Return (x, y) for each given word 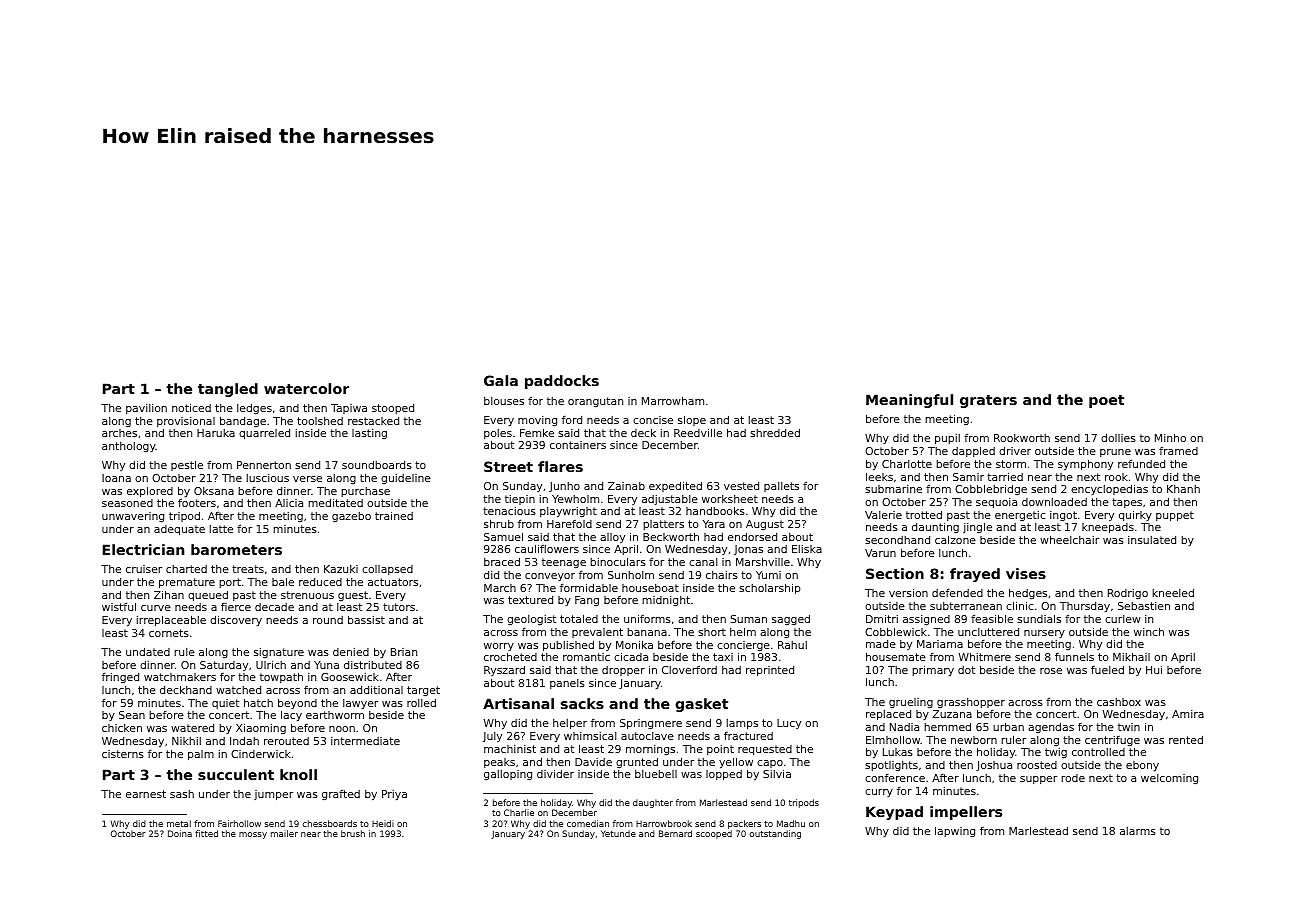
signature (279, 653)
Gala (501, 380)
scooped (714, 834)
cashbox (1119, 702)
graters (988, 401)
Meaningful (909, 401)
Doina (180, 833)
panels (567, 684)
